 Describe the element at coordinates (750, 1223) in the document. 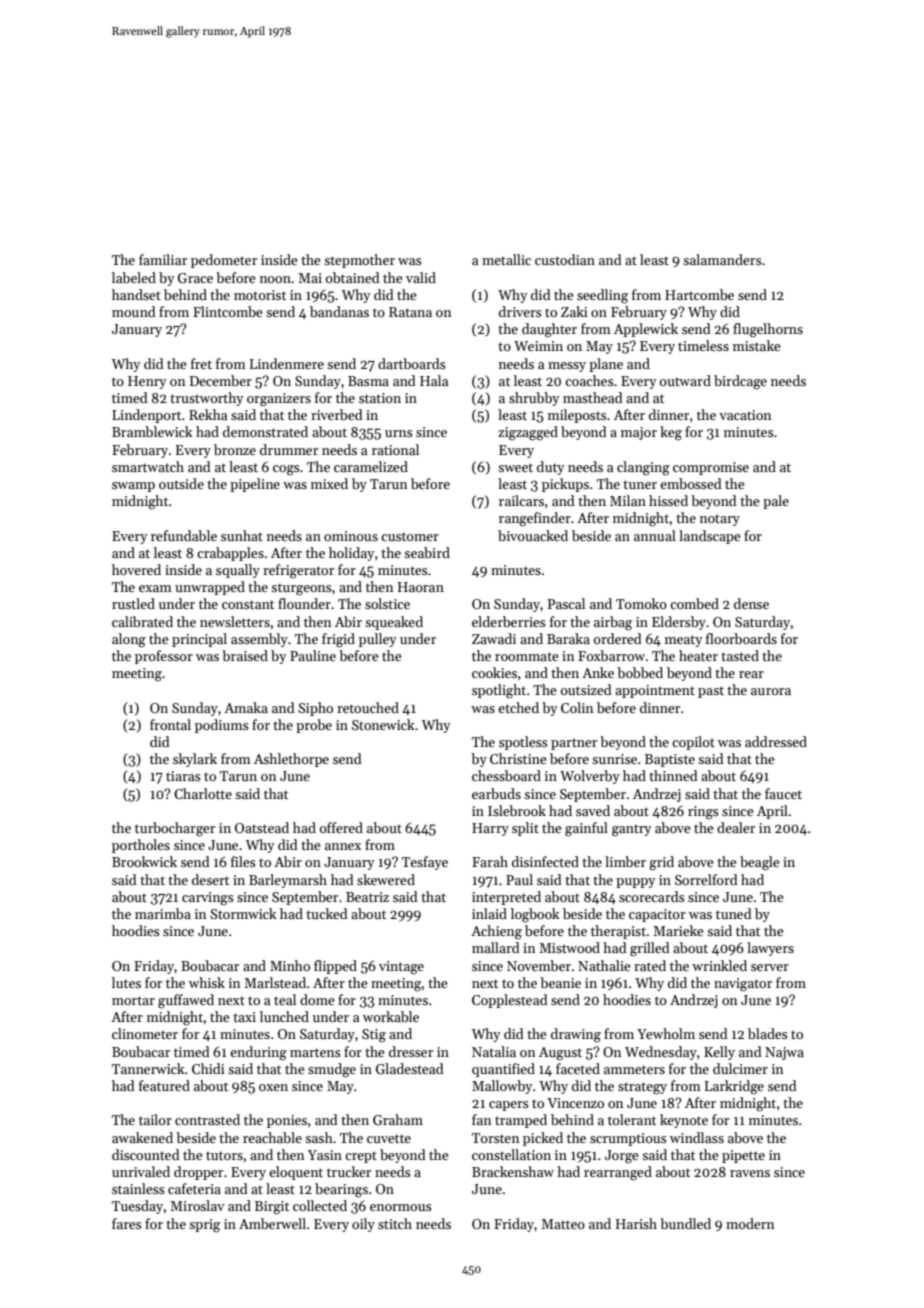

I see `modern` at that location.
